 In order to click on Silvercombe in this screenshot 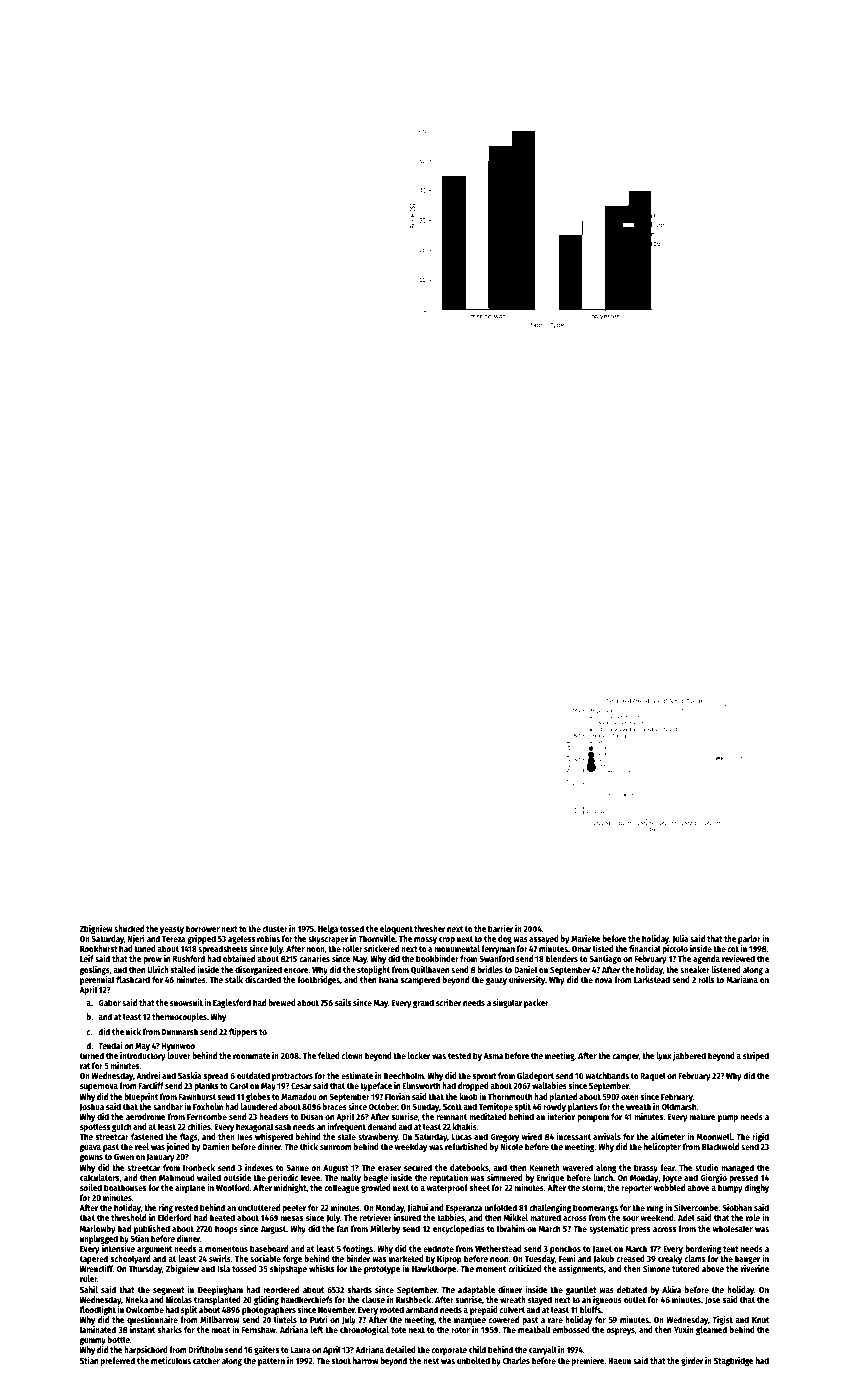, I will do `click(696, 1207)`.
